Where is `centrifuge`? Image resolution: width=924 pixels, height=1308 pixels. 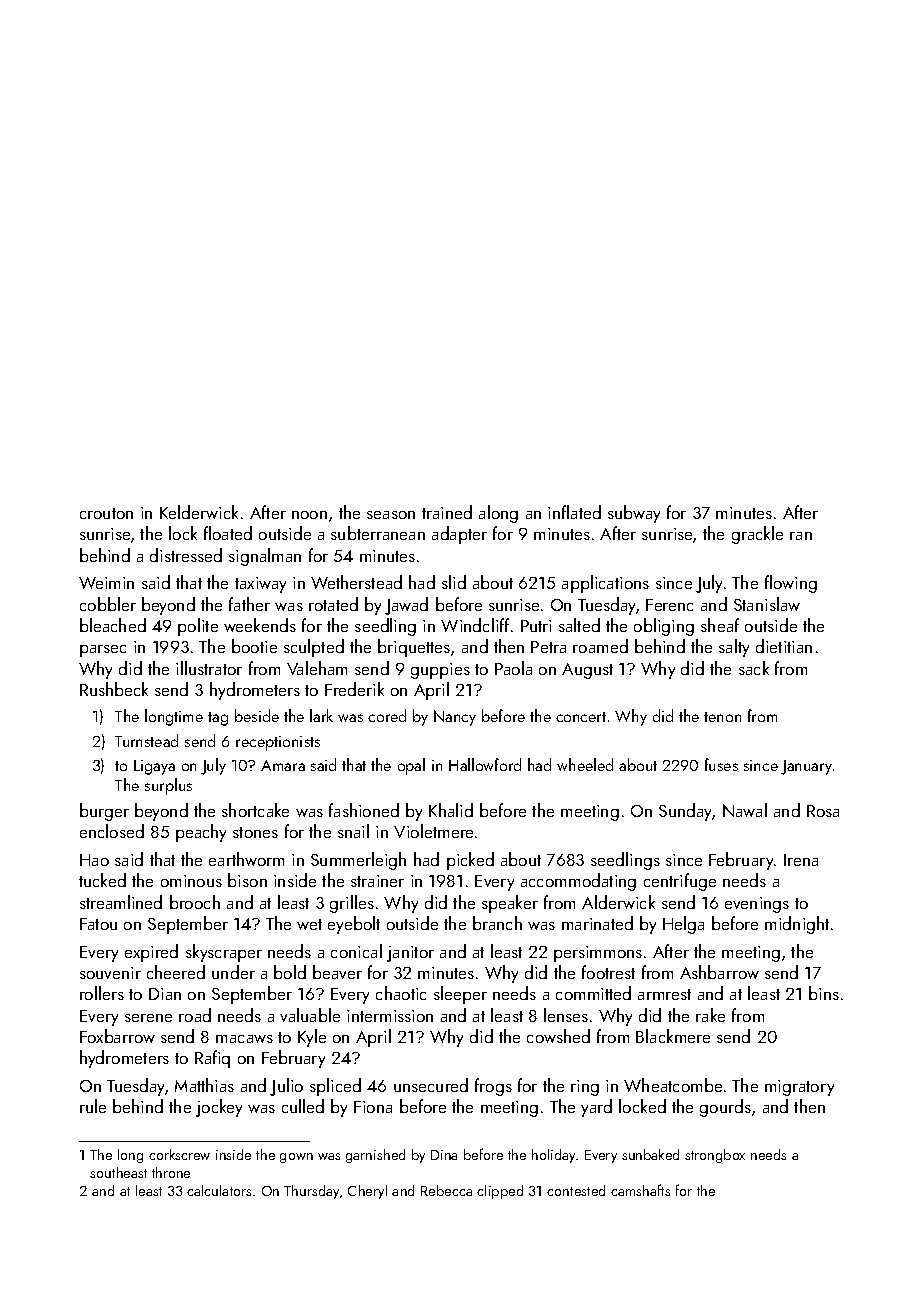
centrifuge is located at coordinates (680, 882).
